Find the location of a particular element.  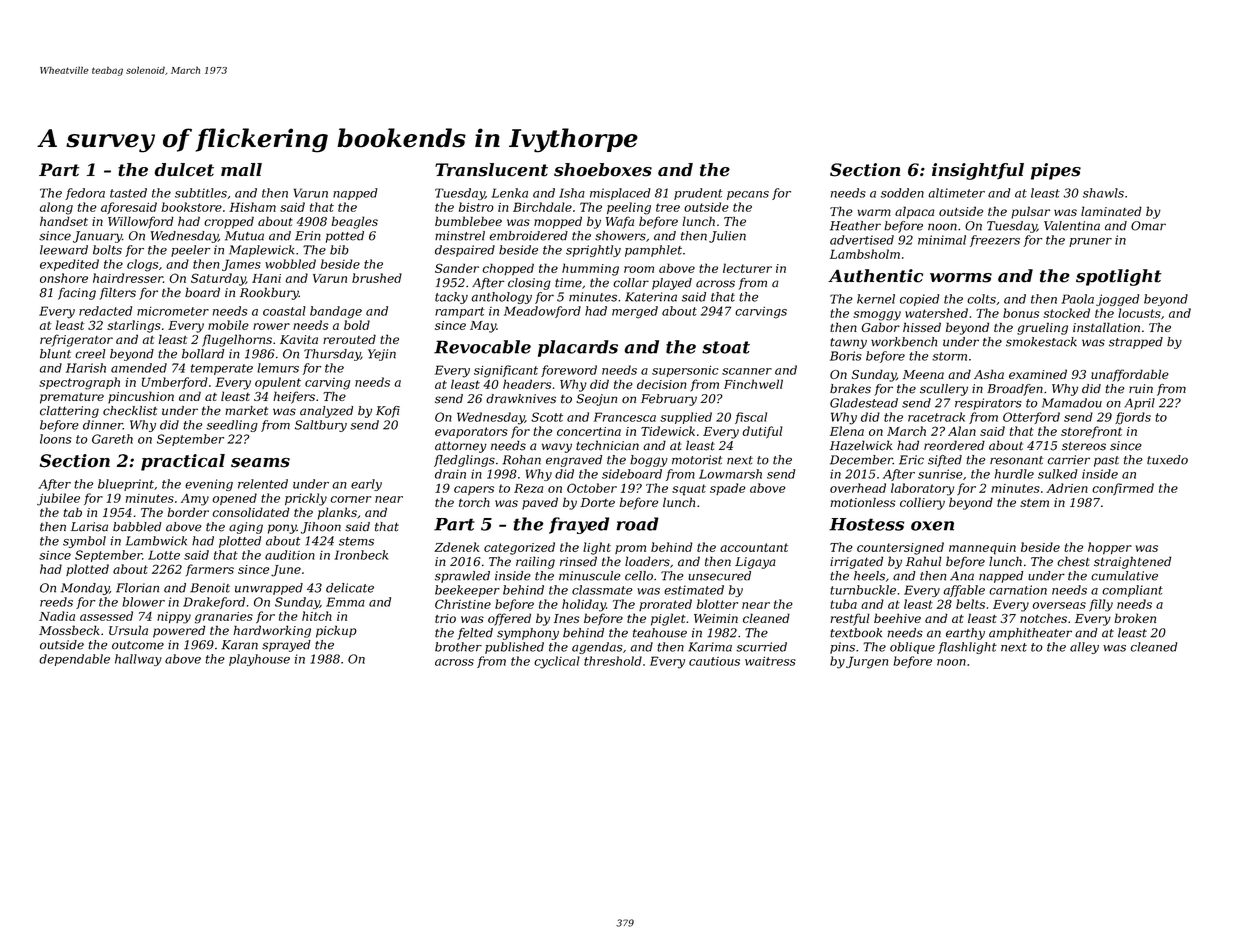

temperate is located at coordinates (222, 369).
